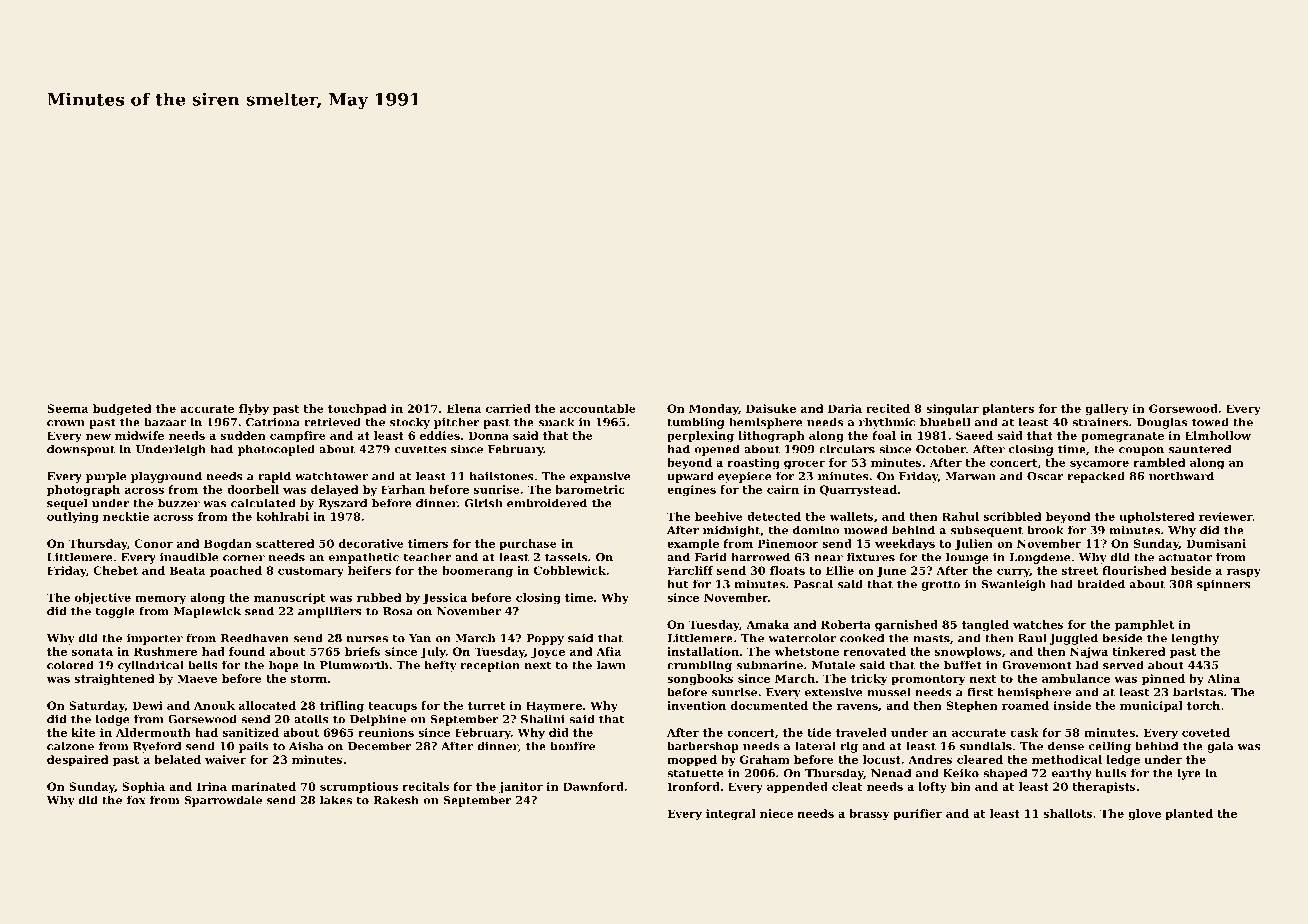 This document has width=1308, height=924. Describe the element at coordinates (136, 800) in the document. I see `fox` at that location.
